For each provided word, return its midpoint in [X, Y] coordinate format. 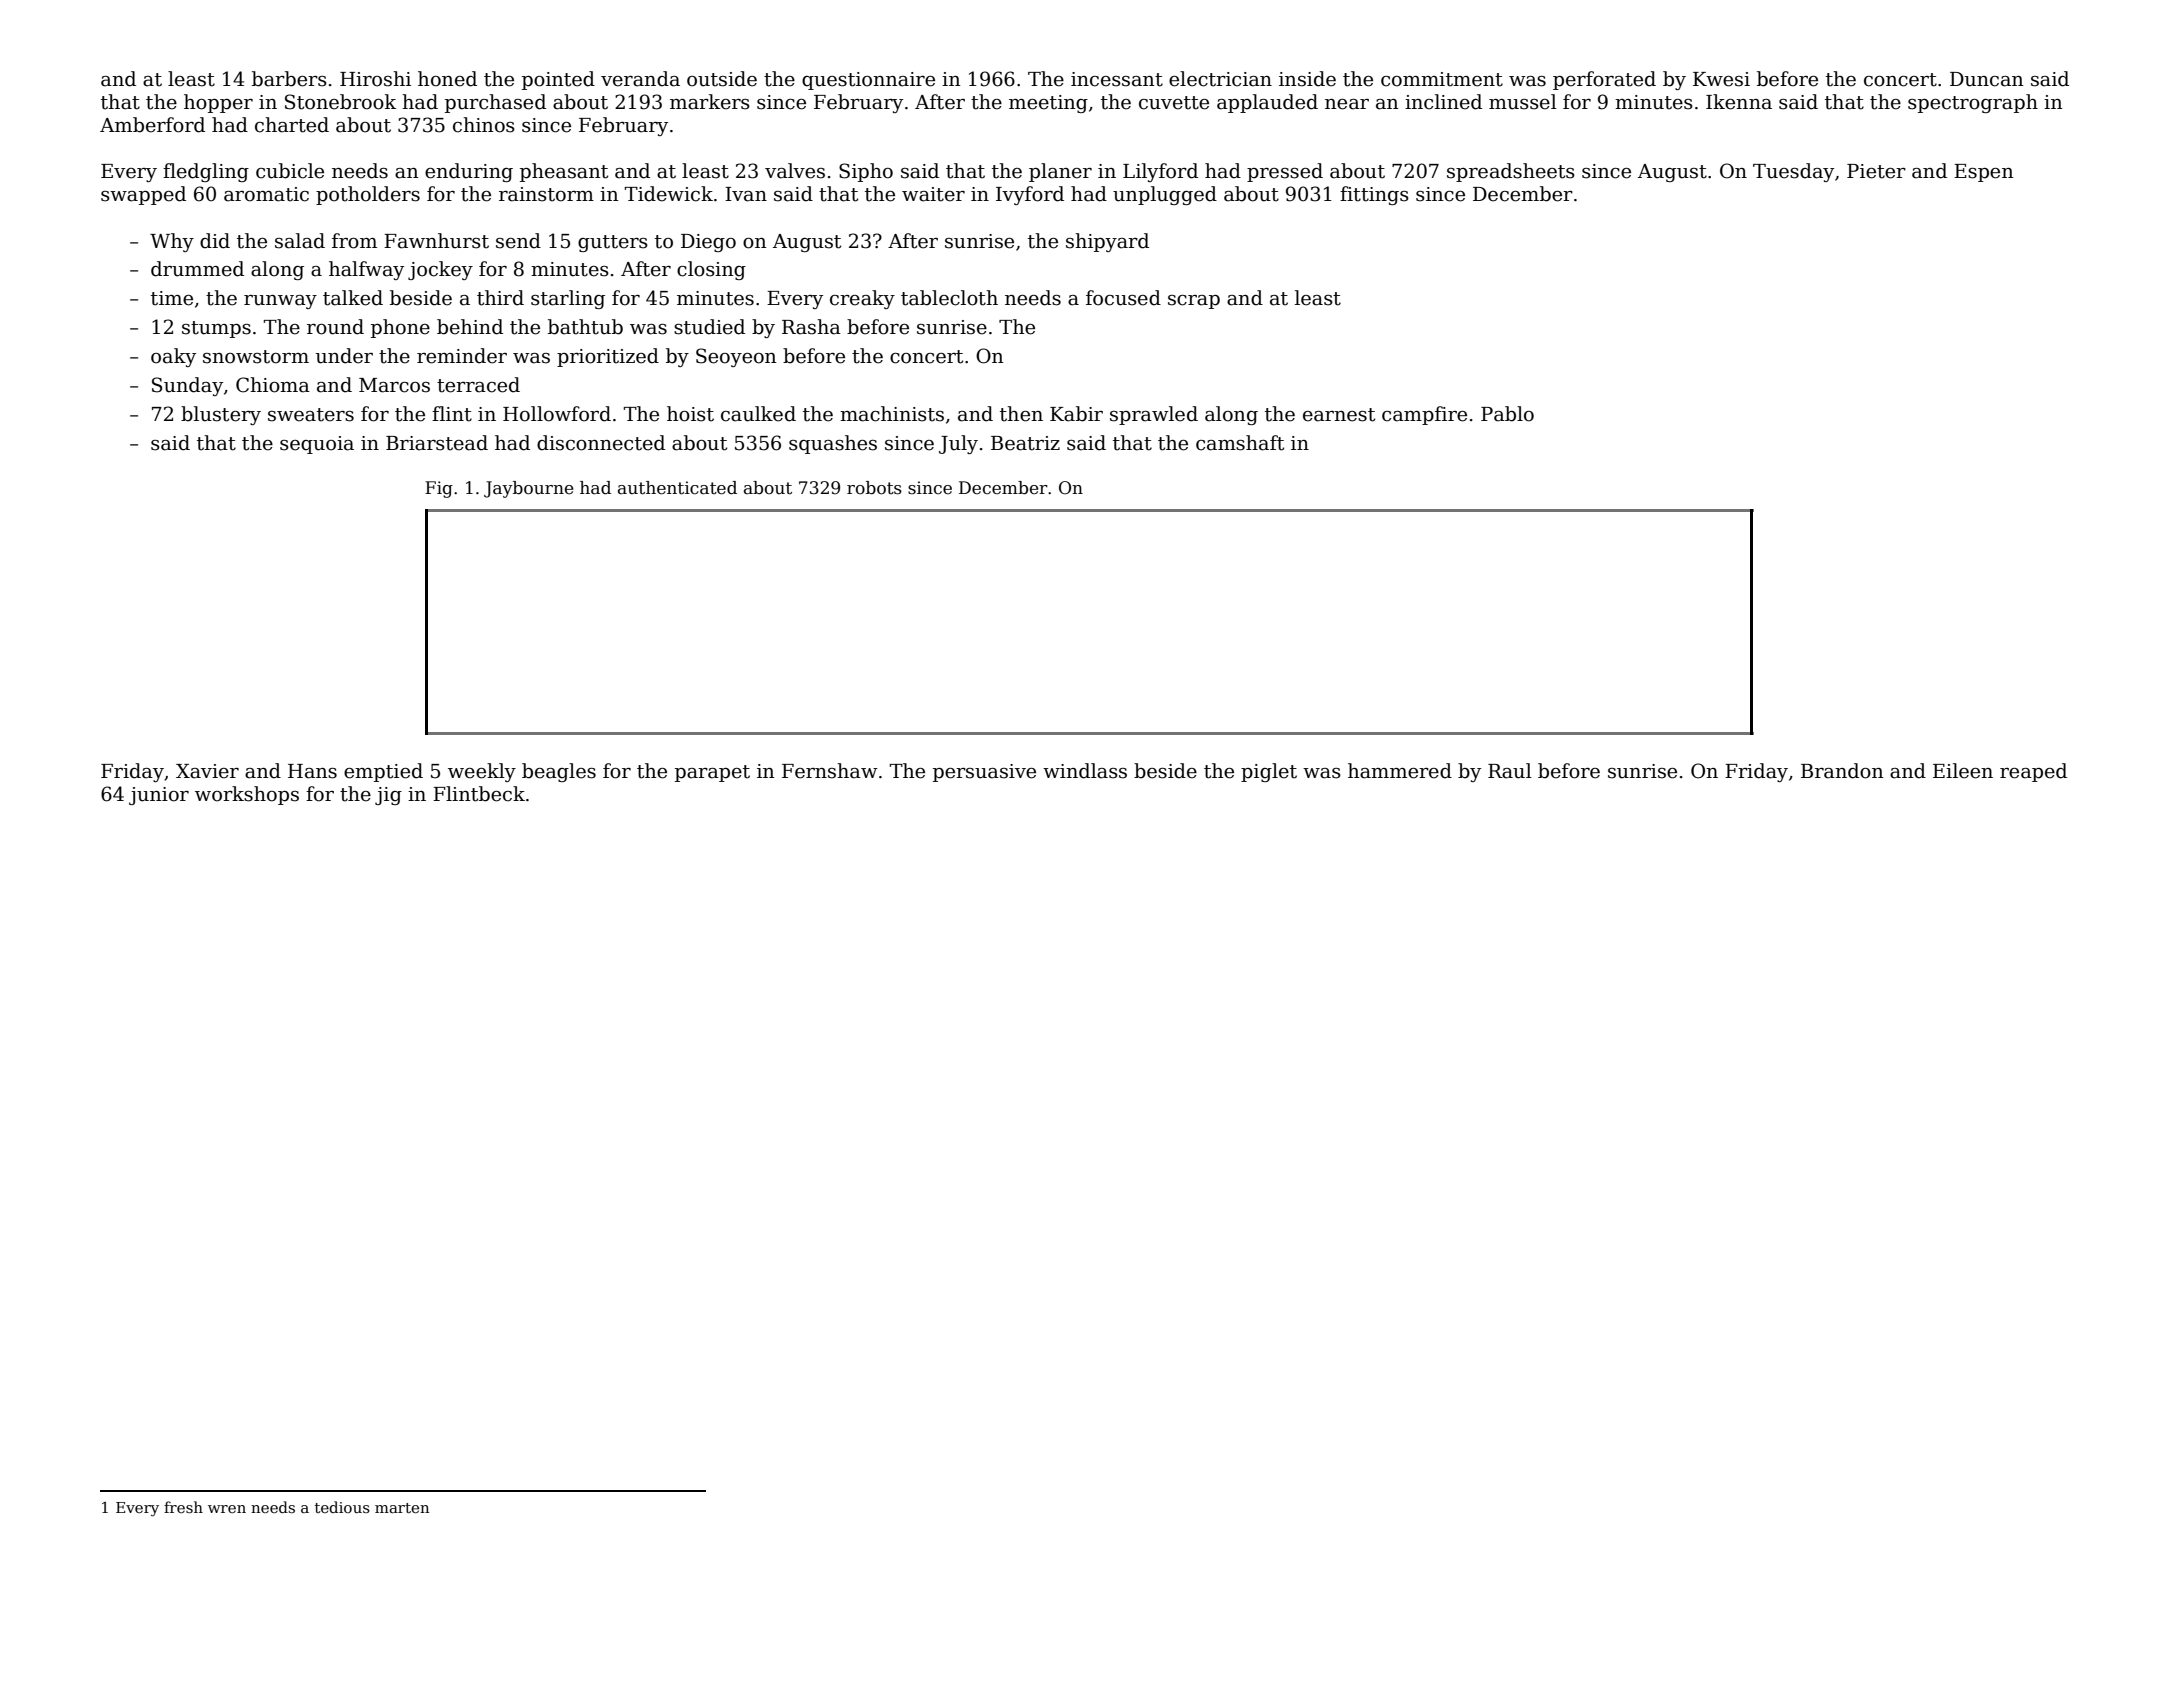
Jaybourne [529, 489]
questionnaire [868, 81]
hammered [1400, 771]
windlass [1085, 771]
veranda [640, 79]
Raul [1510, 771]
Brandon [1842, 771]
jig [388, 796]
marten [402, 1508]
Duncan [1987, 79]
